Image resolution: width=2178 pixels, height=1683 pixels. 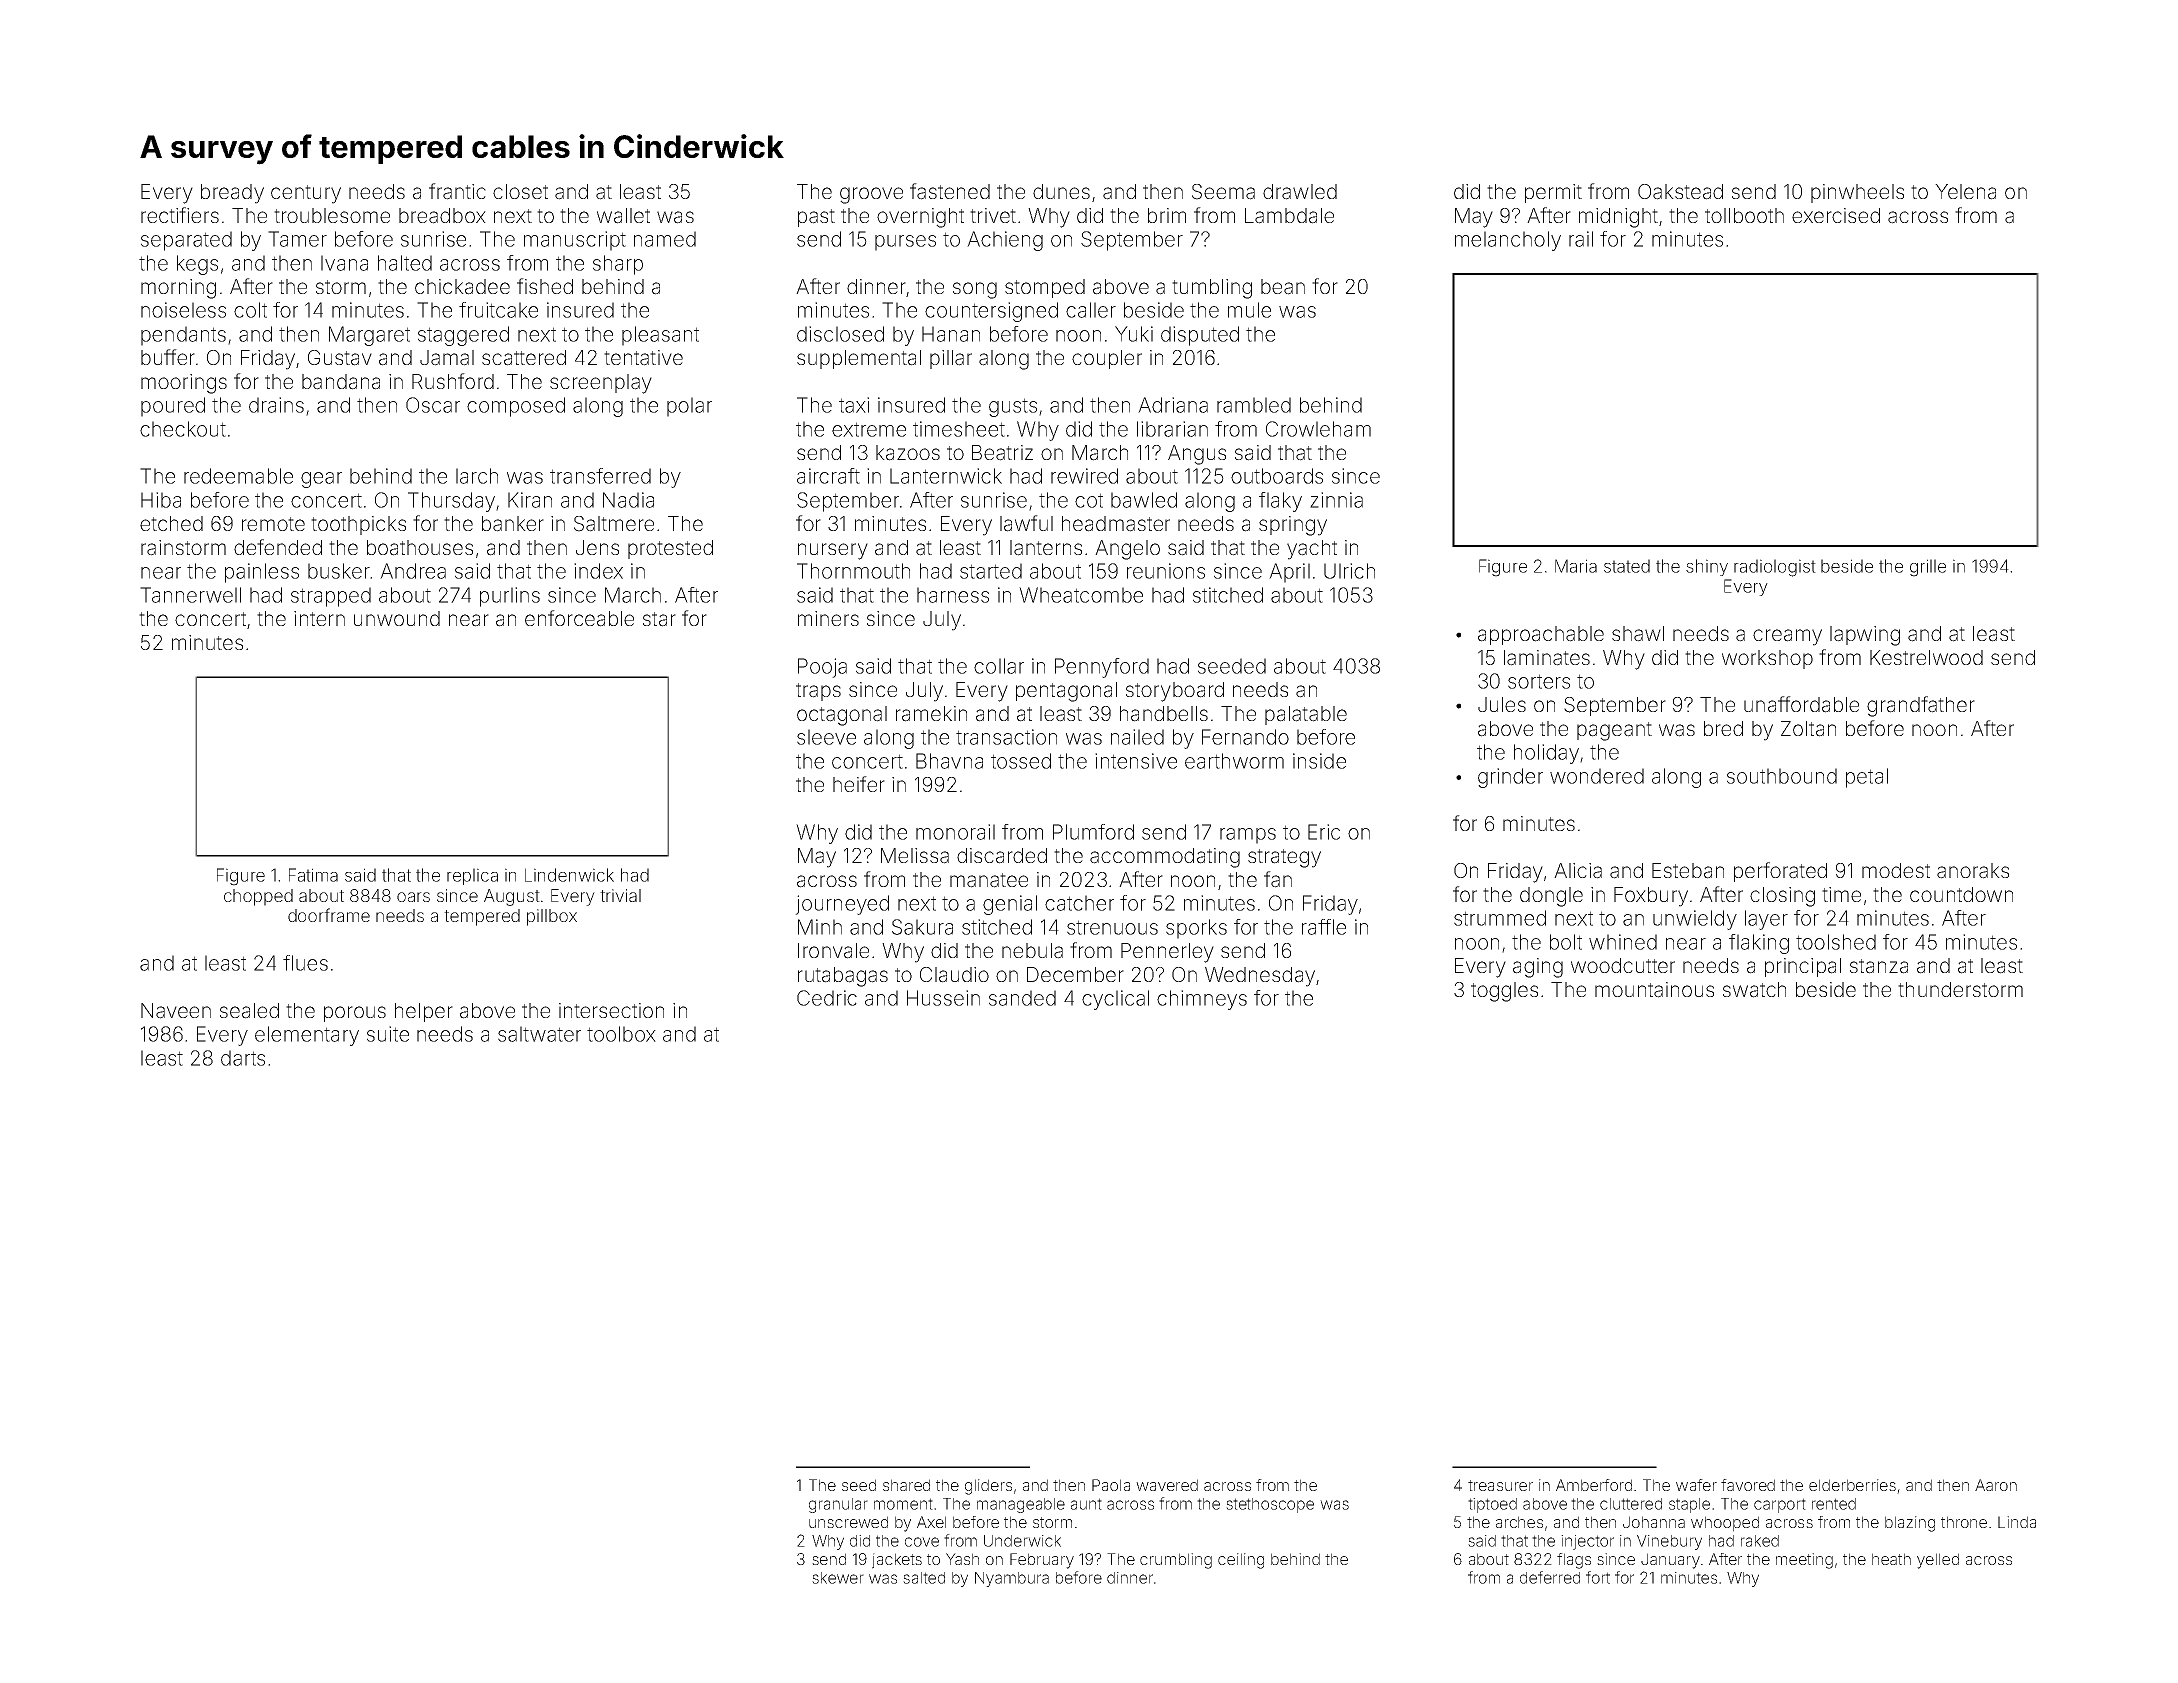 I want to click on tentative, so click(x=643, y=358).
